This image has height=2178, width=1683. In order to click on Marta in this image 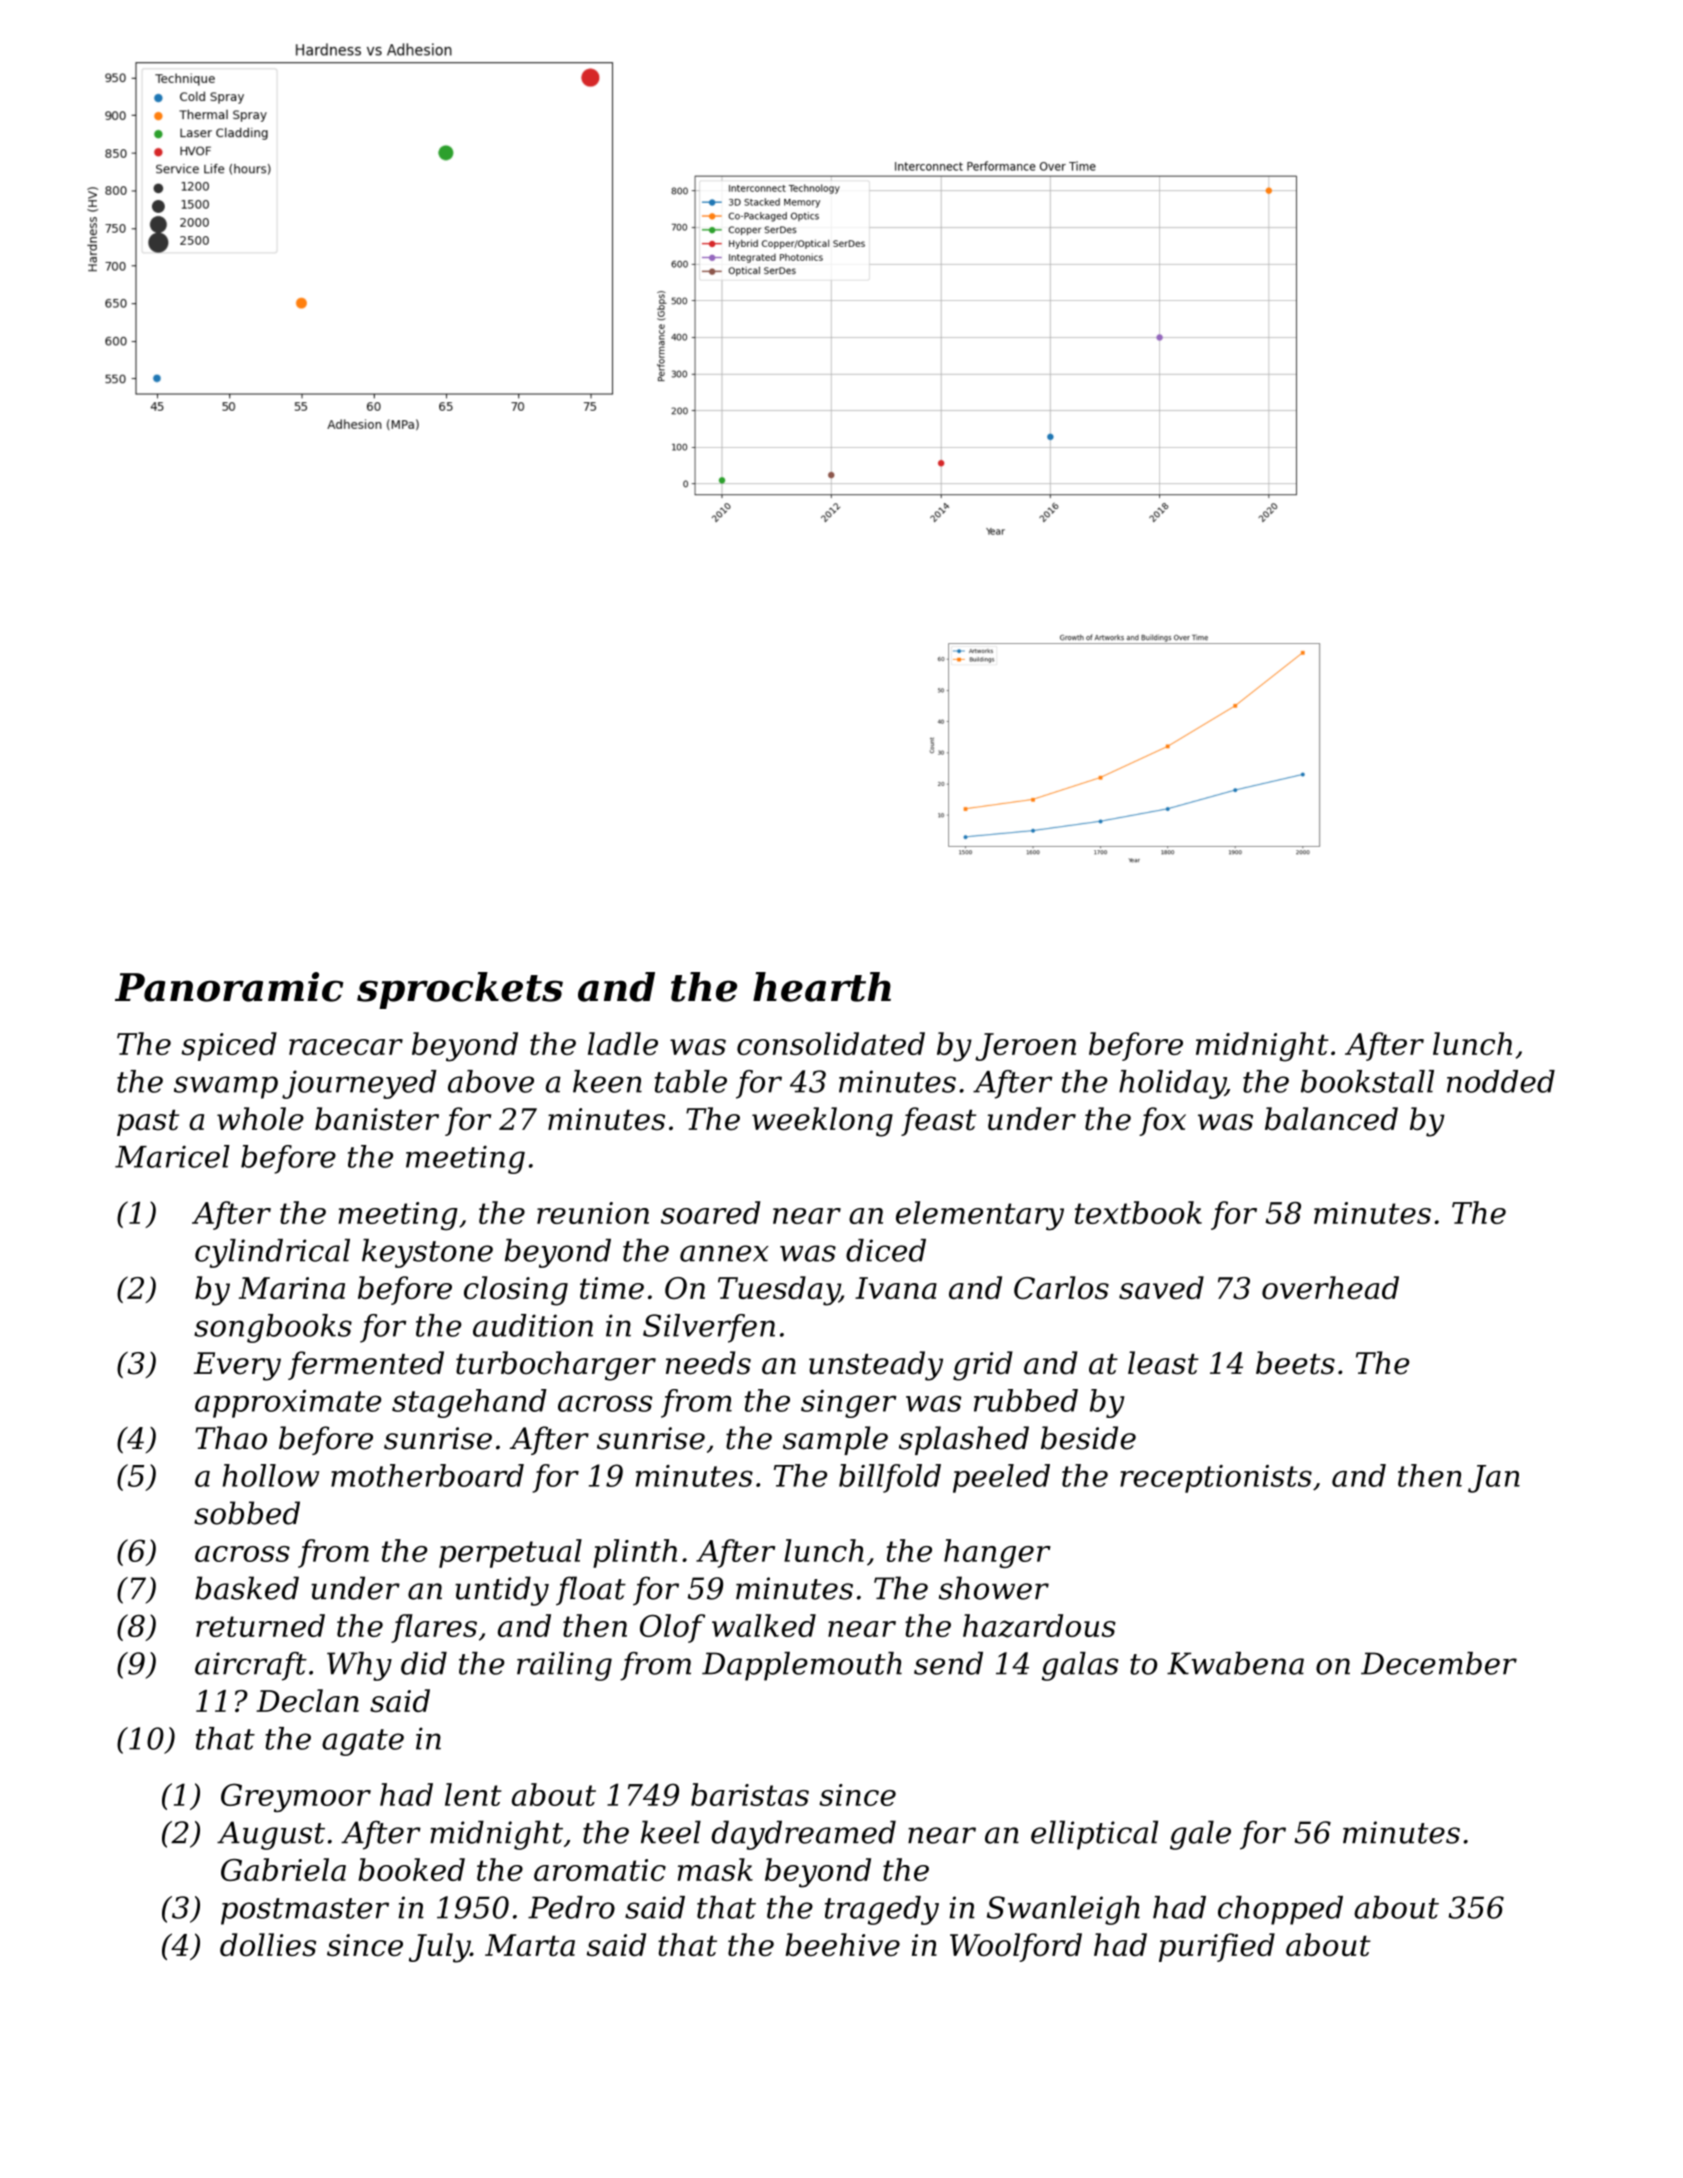, I will do `click(530, 1945)`.
